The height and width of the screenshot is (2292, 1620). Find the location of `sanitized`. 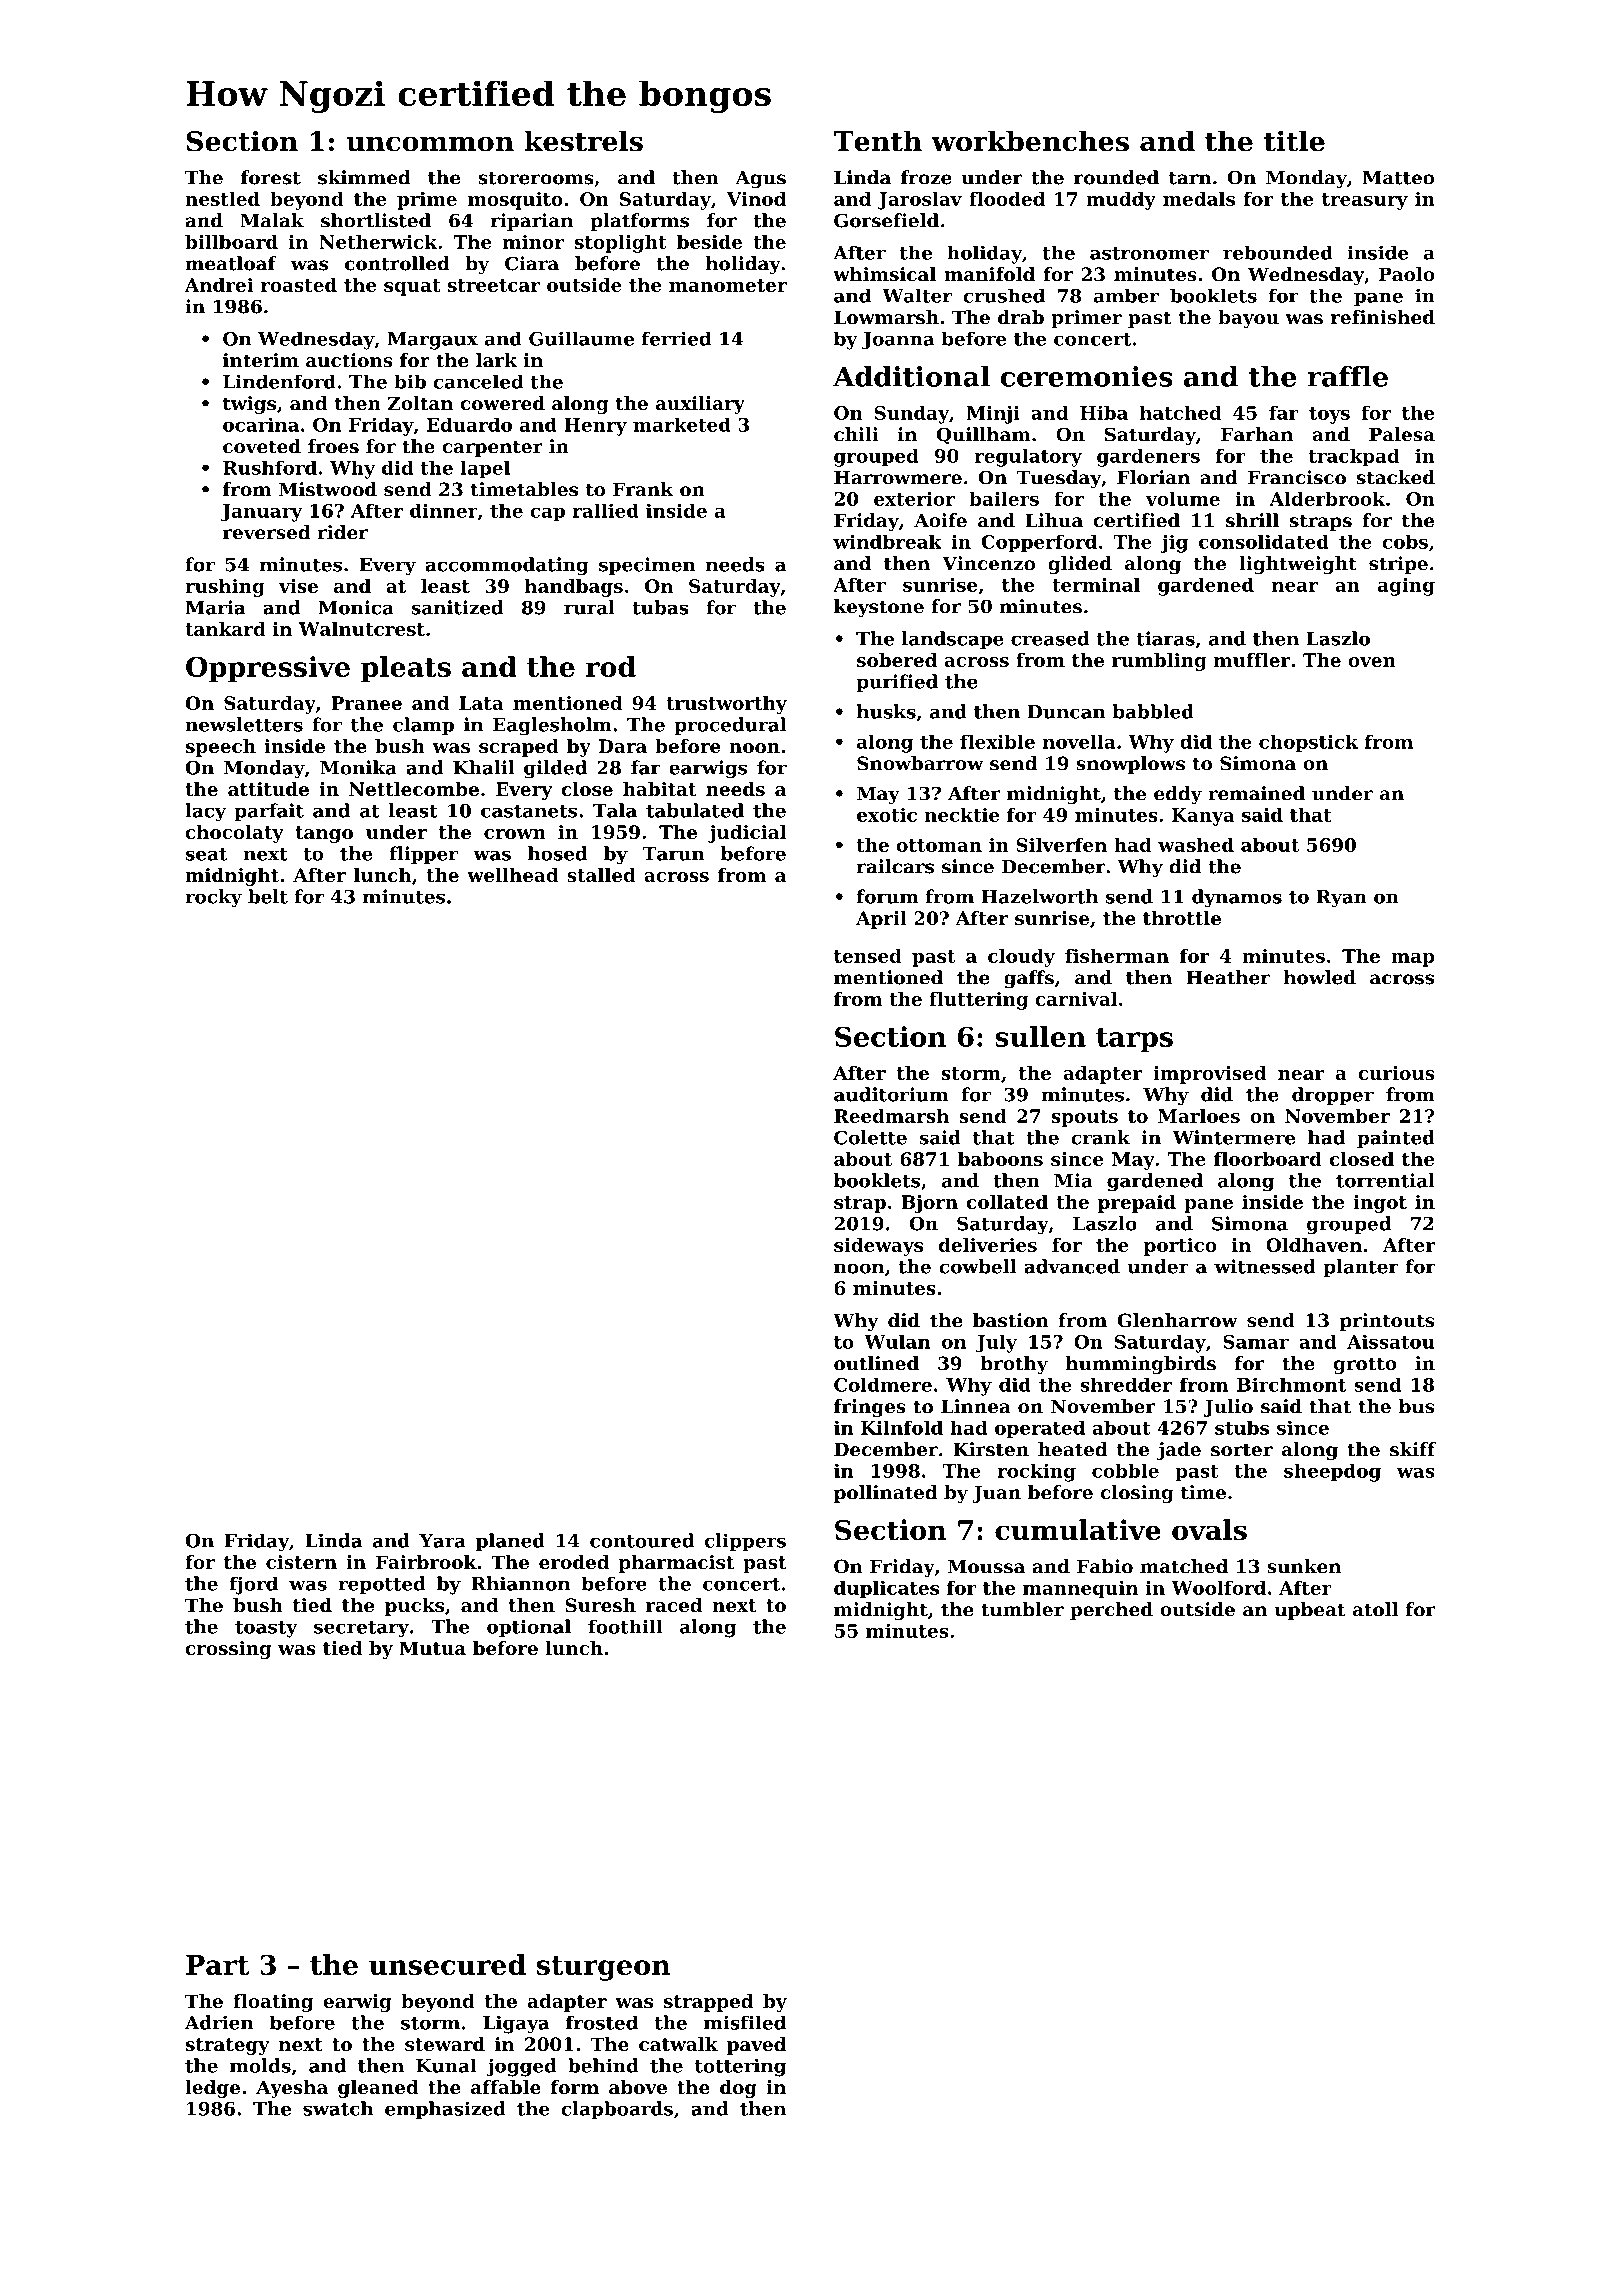

sanitized is located at coordinates (457, 607).
